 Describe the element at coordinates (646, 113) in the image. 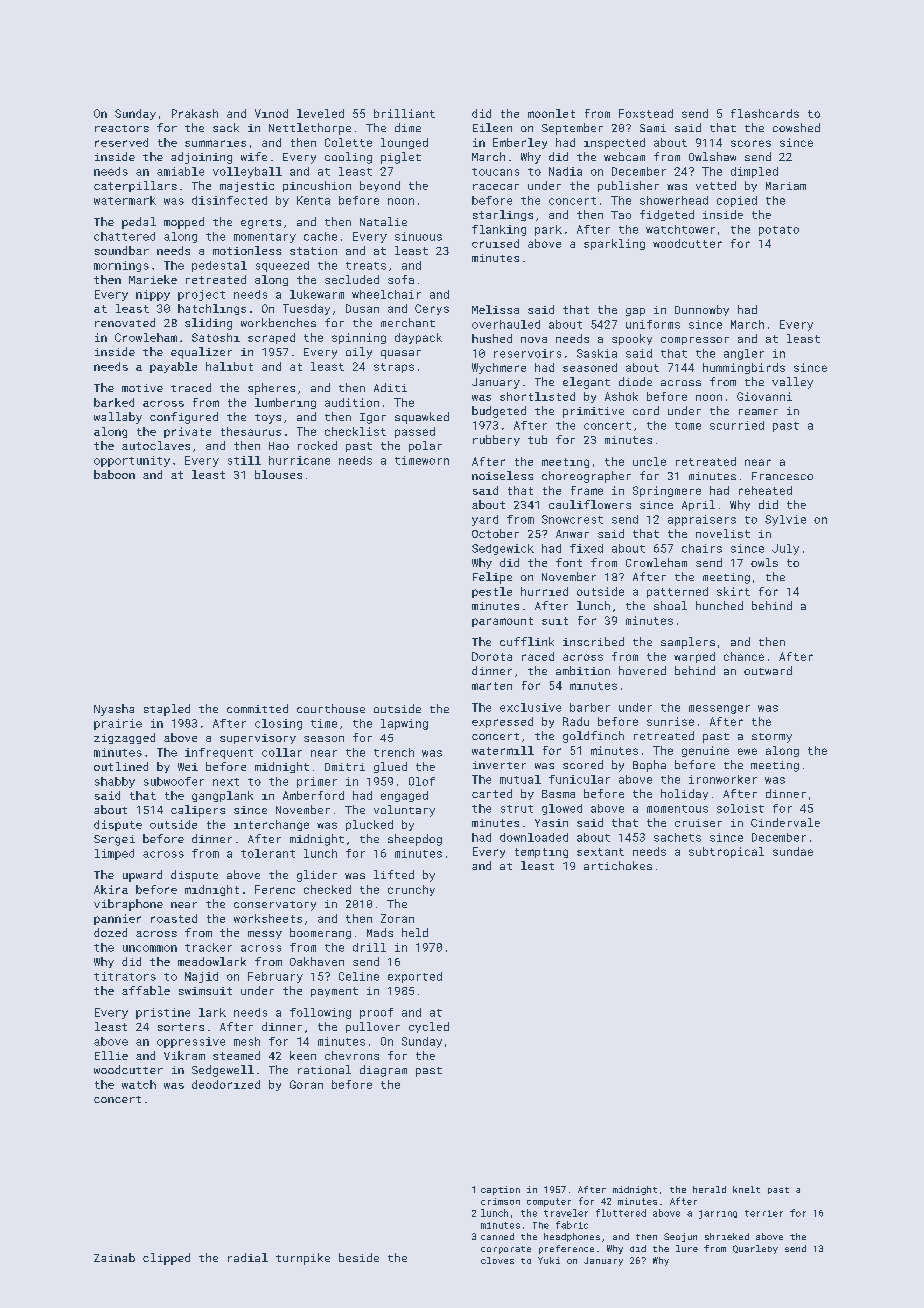

I see `Foxstead` at that location.
